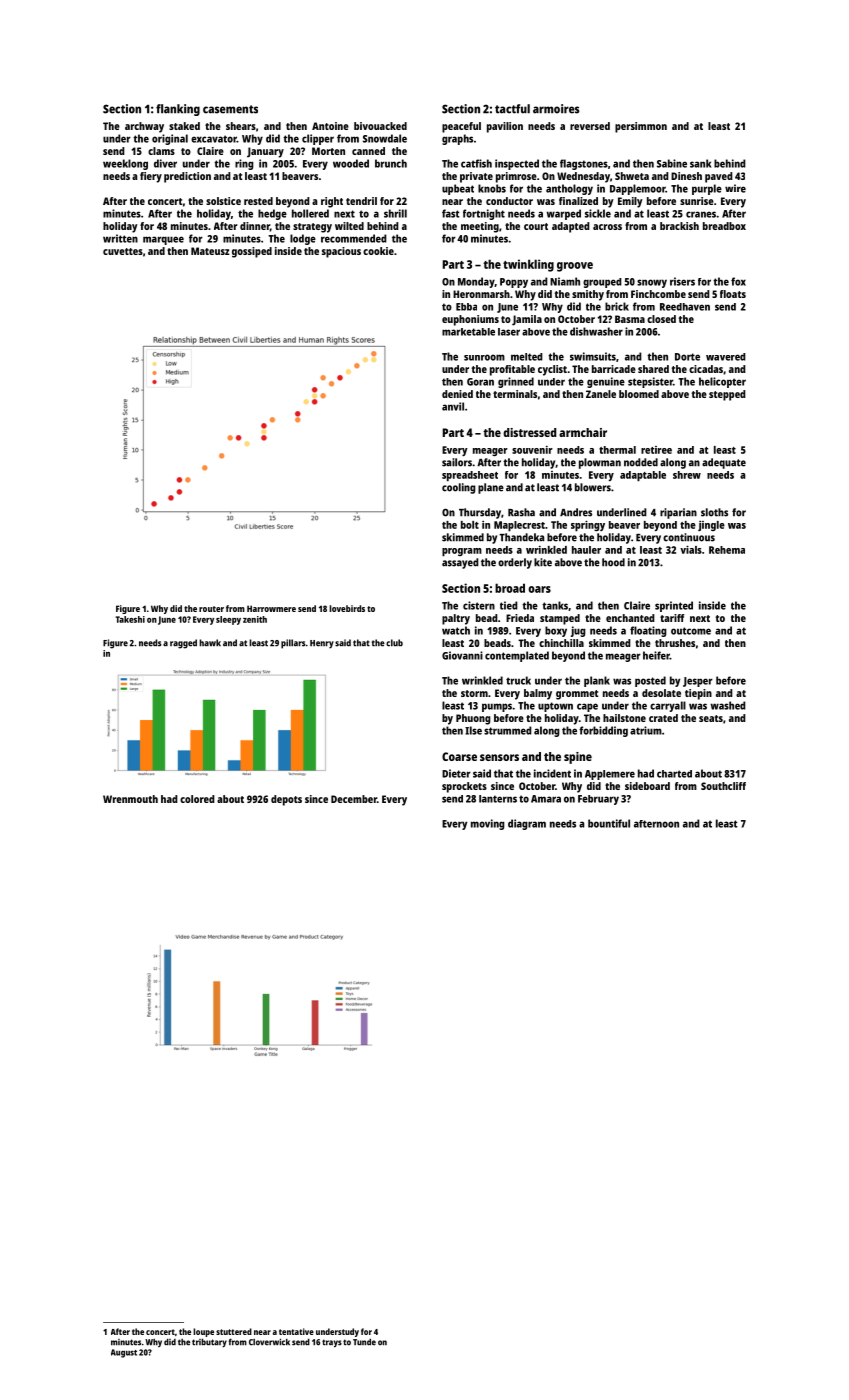 Image resolution: width=849 pixels, height=1400 pixels. I want to click on Dieter, so click(456, 773).
